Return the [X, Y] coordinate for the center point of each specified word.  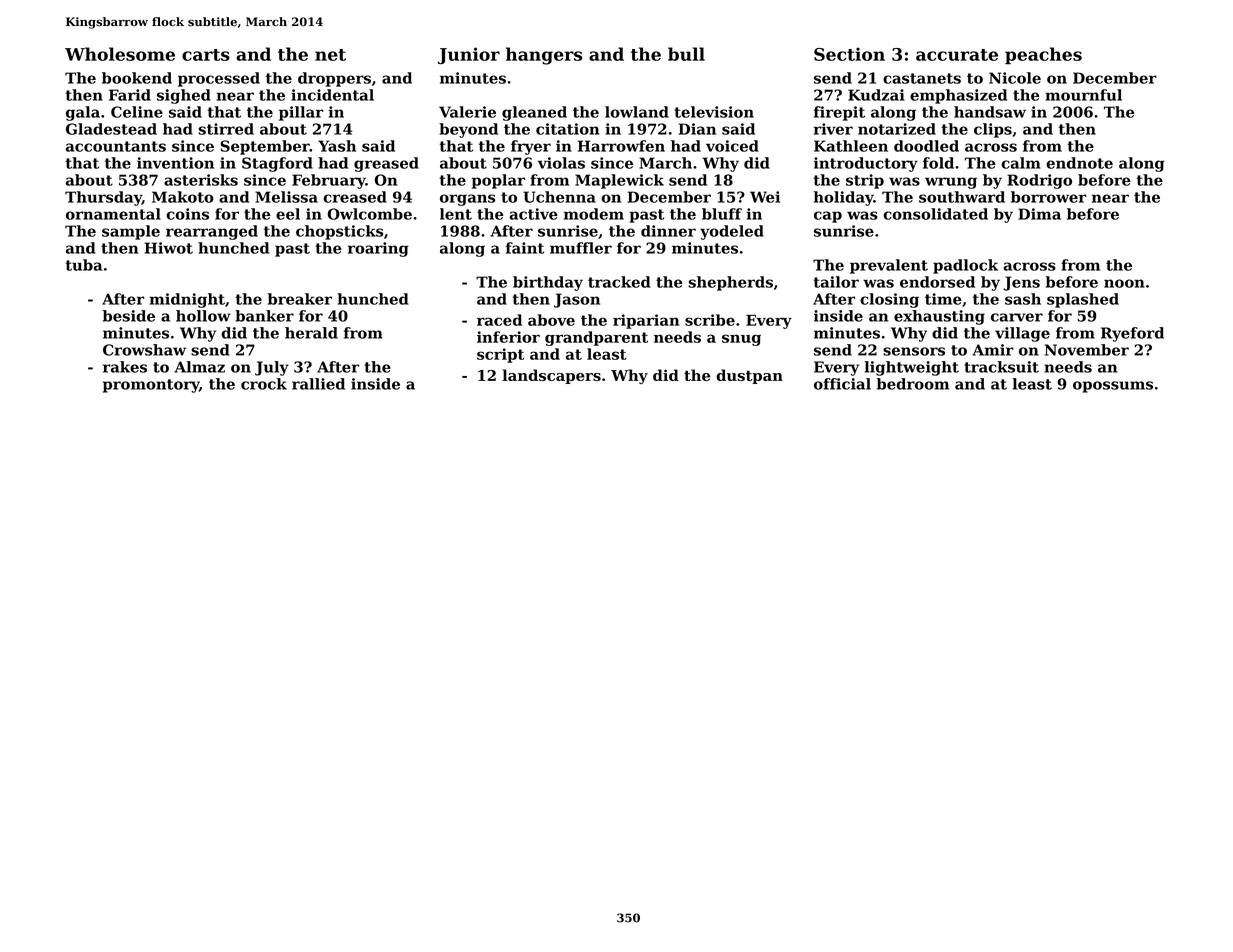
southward [962, 197]
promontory [151, 386]
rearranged [212, 232]
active [533, 214]
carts [206, 55]
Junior [469, 55]
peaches [1043, 55]
